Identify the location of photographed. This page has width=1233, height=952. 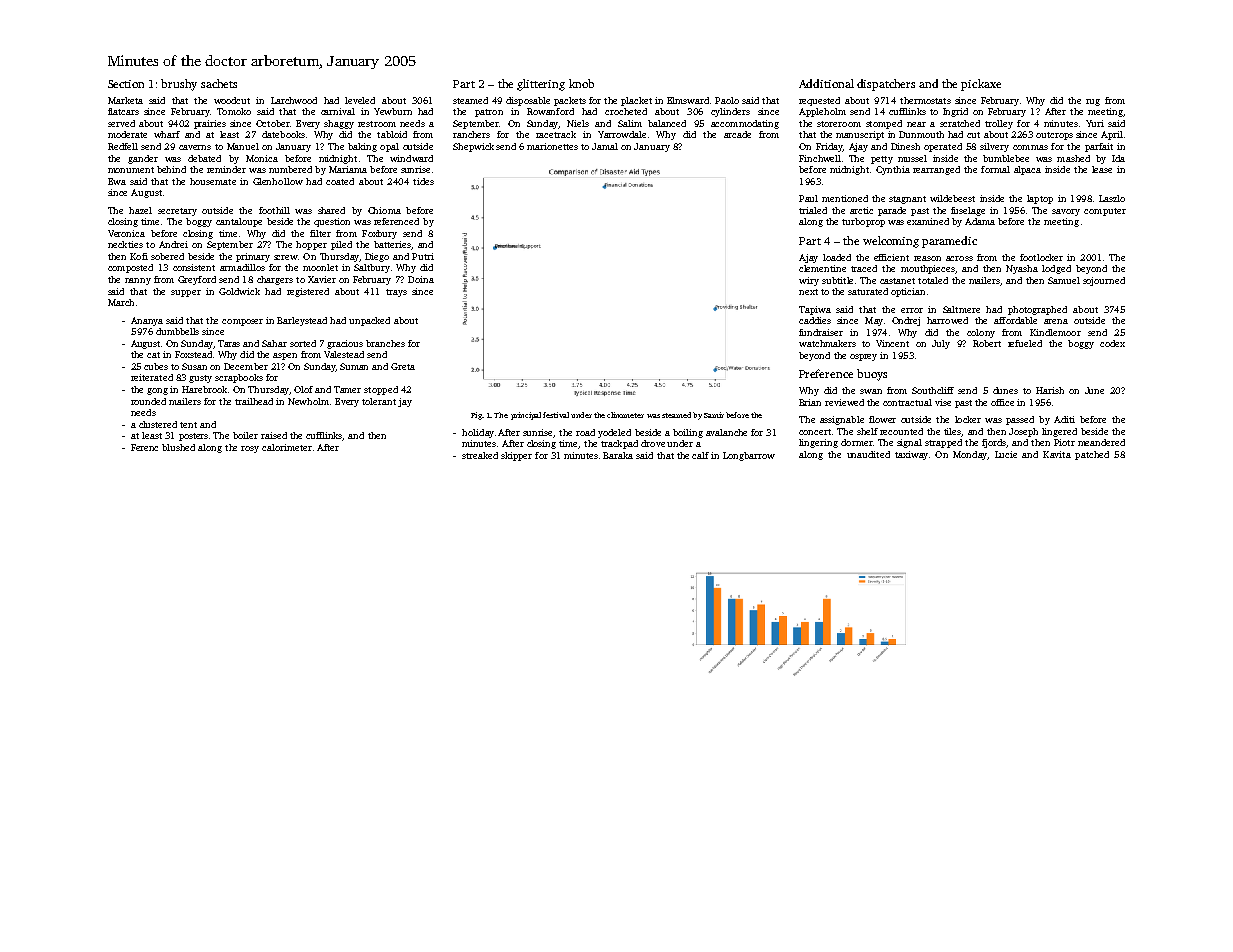
(1037, 310).
